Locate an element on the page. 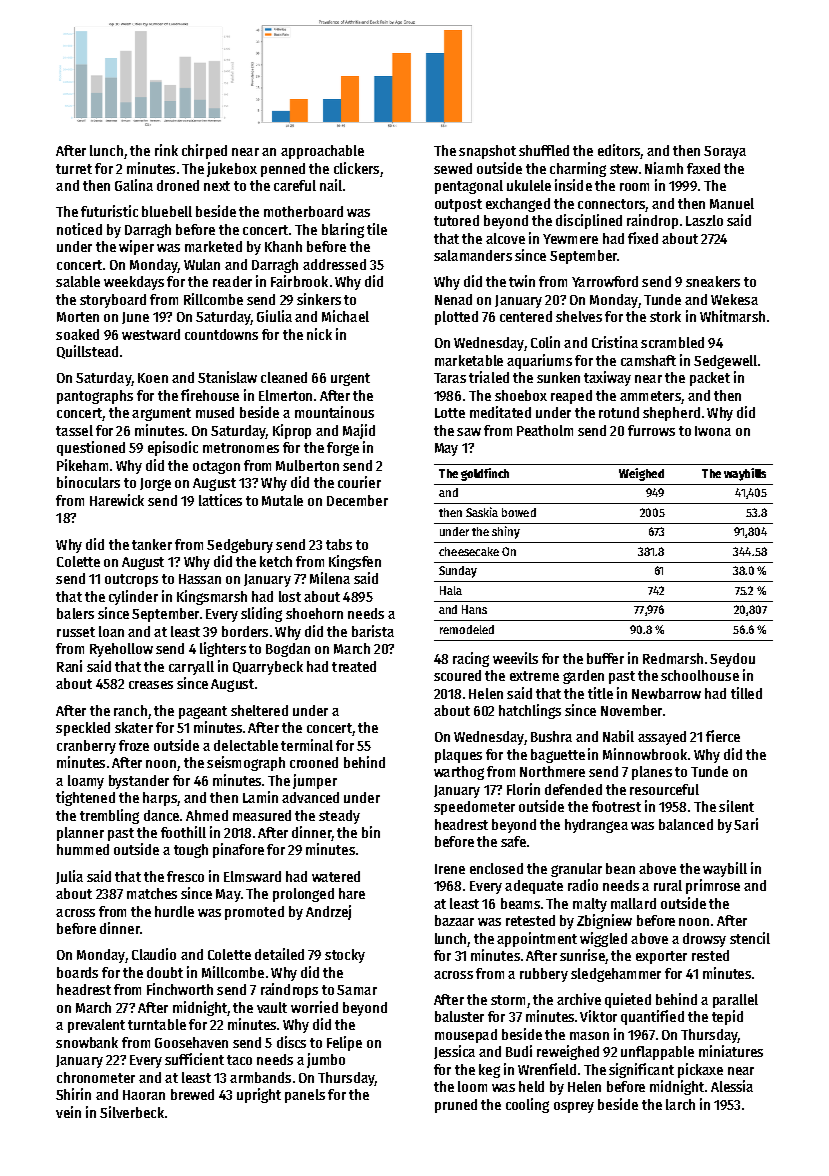  Iwona is located at coordinates (713, 431).
